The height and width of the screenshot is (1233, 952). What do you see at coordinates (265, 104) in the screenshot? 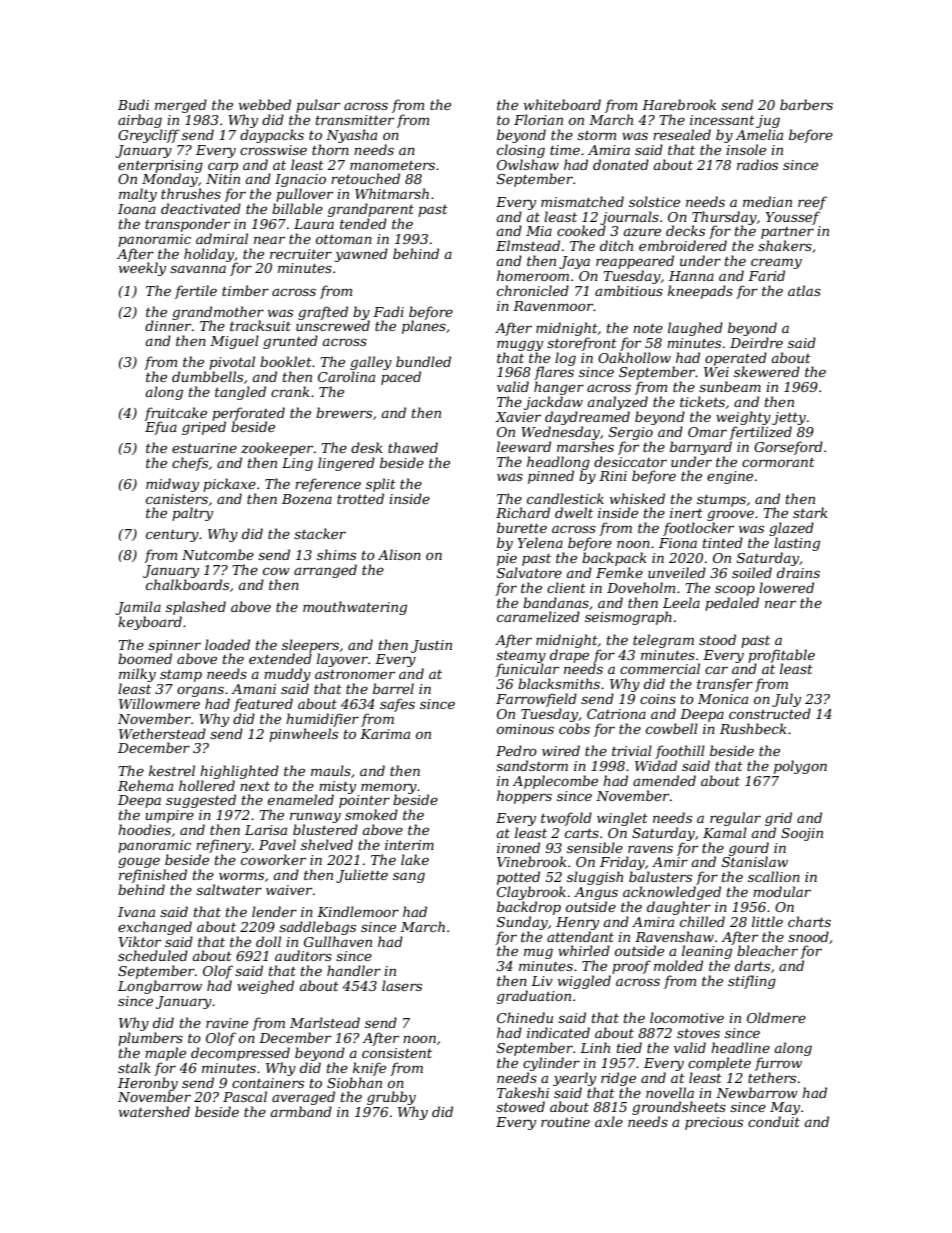
I see `webbed` at bounding box center [265, 104].
